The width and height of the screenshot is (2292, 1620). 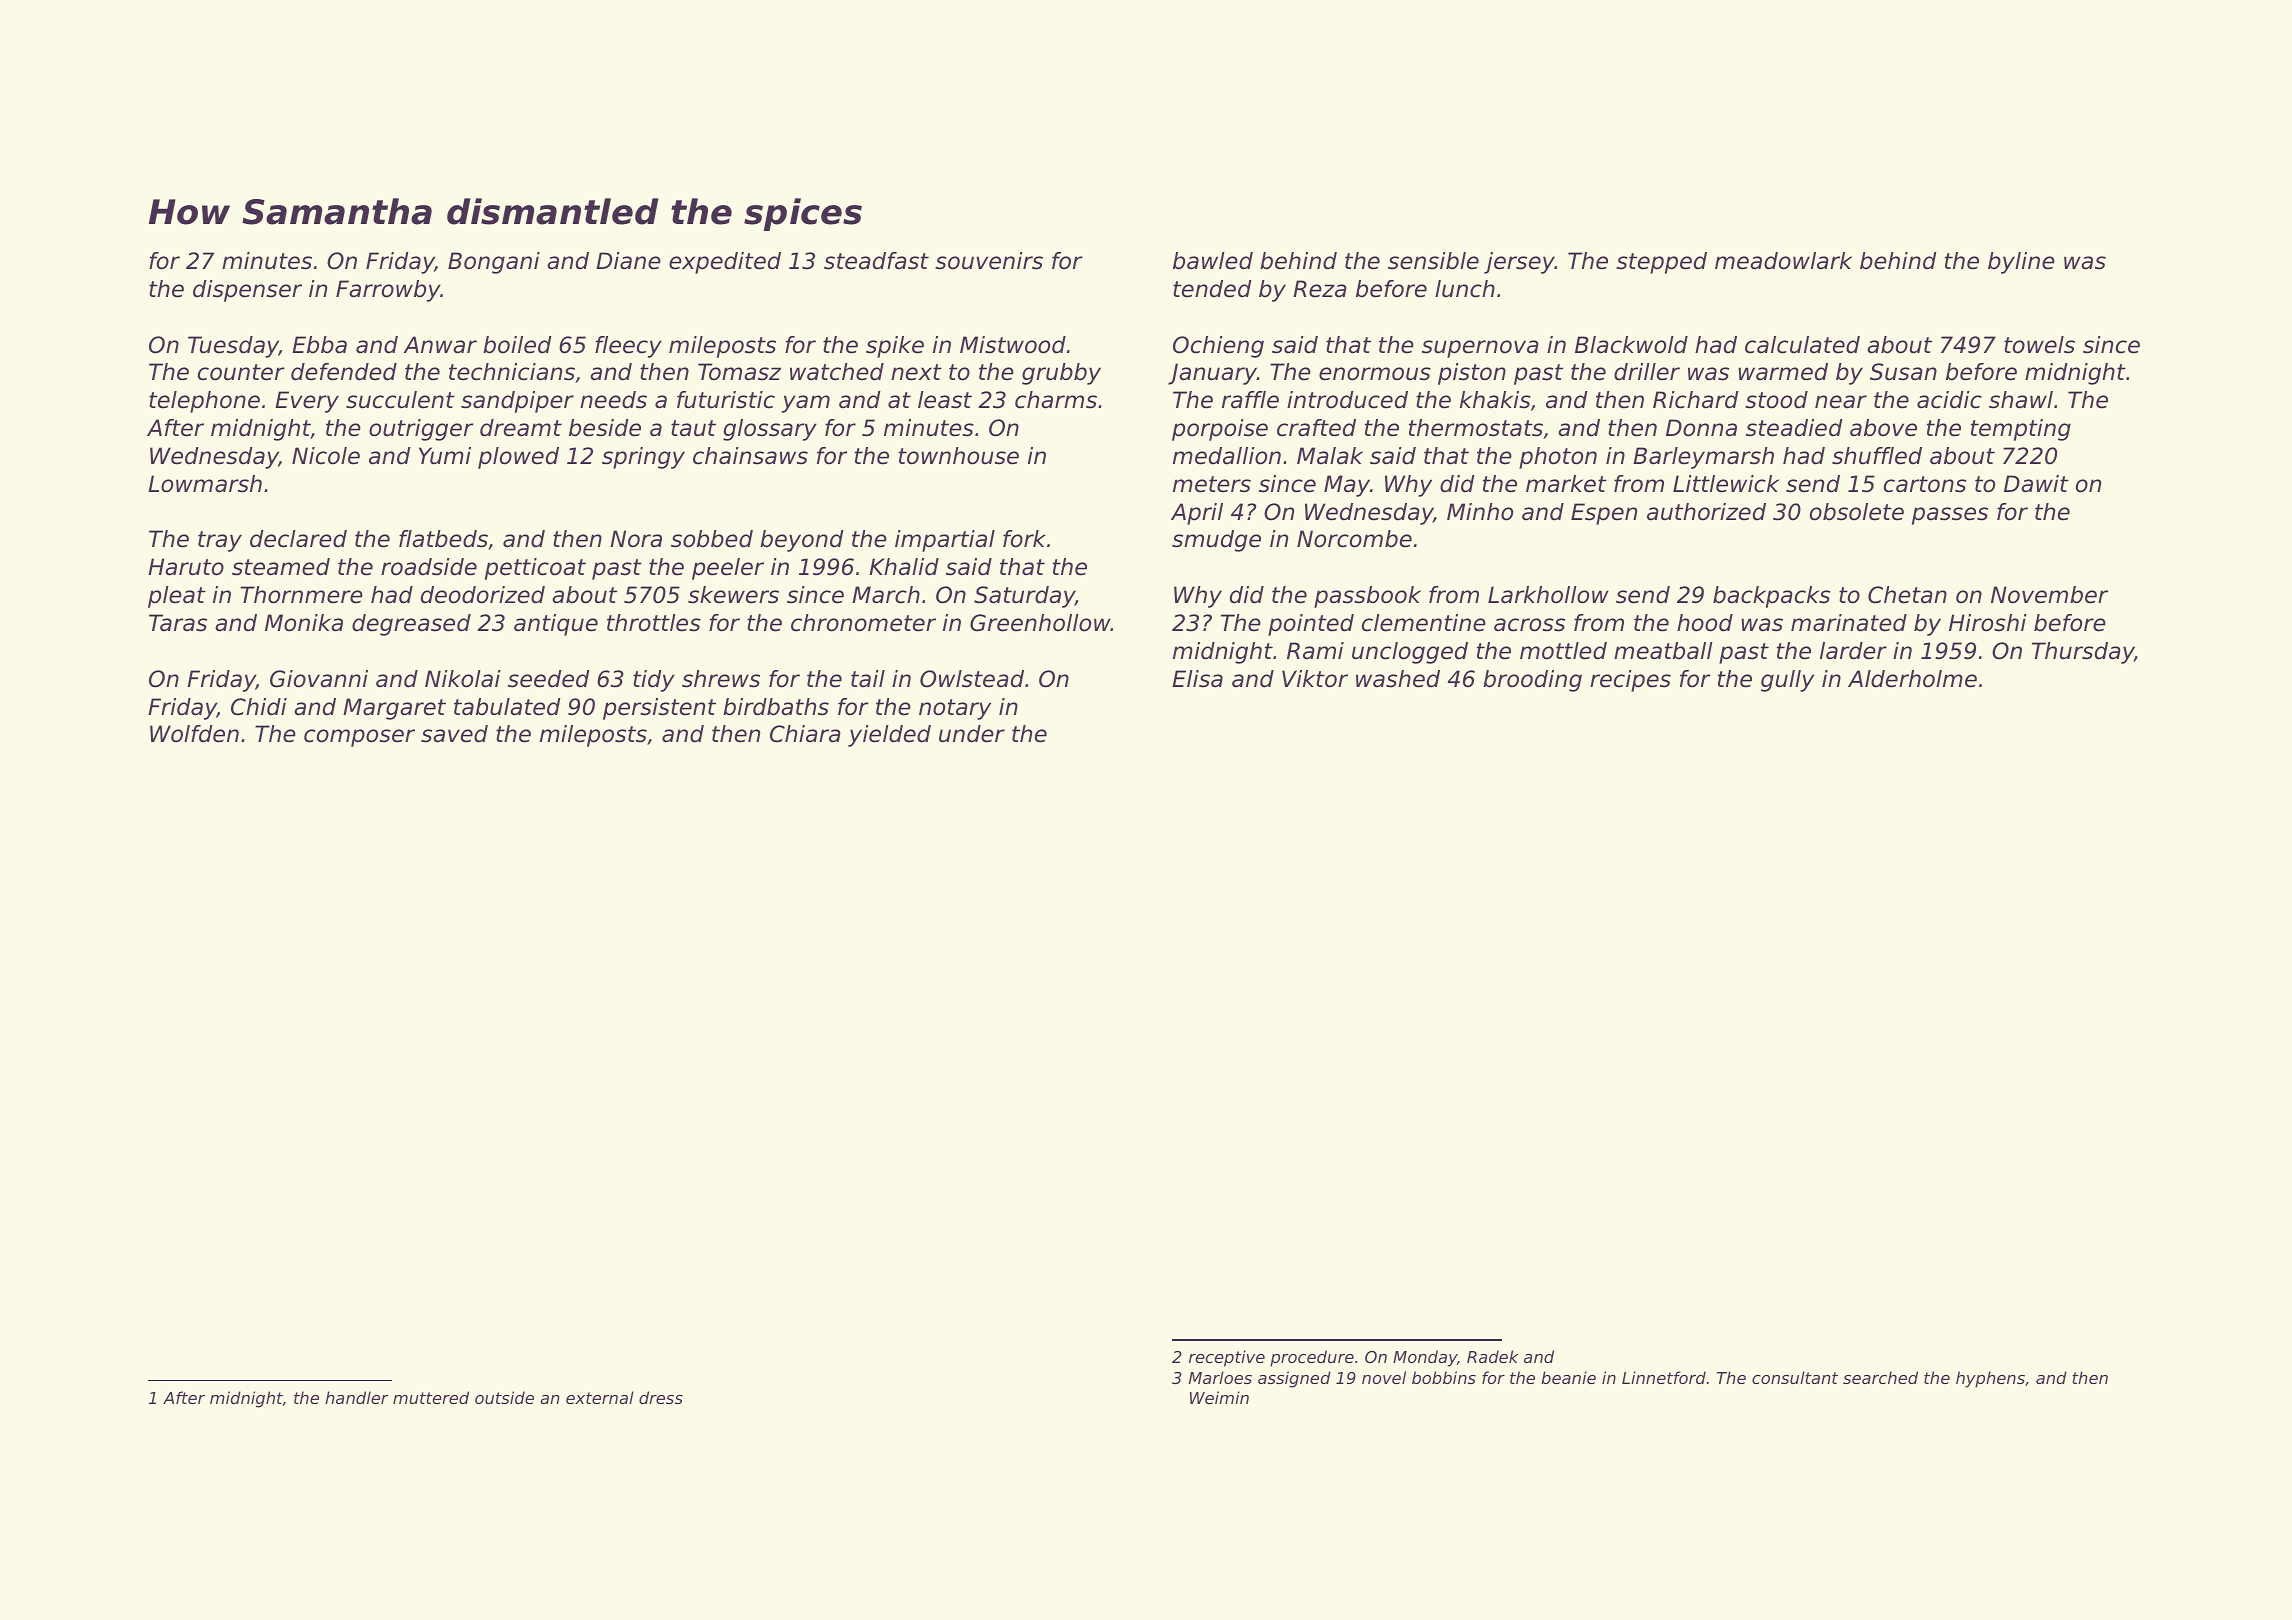 What do you see at coordinates (1480, 349) in the screenshot?
I see `supernova` at bounding box center [1480, 349].
